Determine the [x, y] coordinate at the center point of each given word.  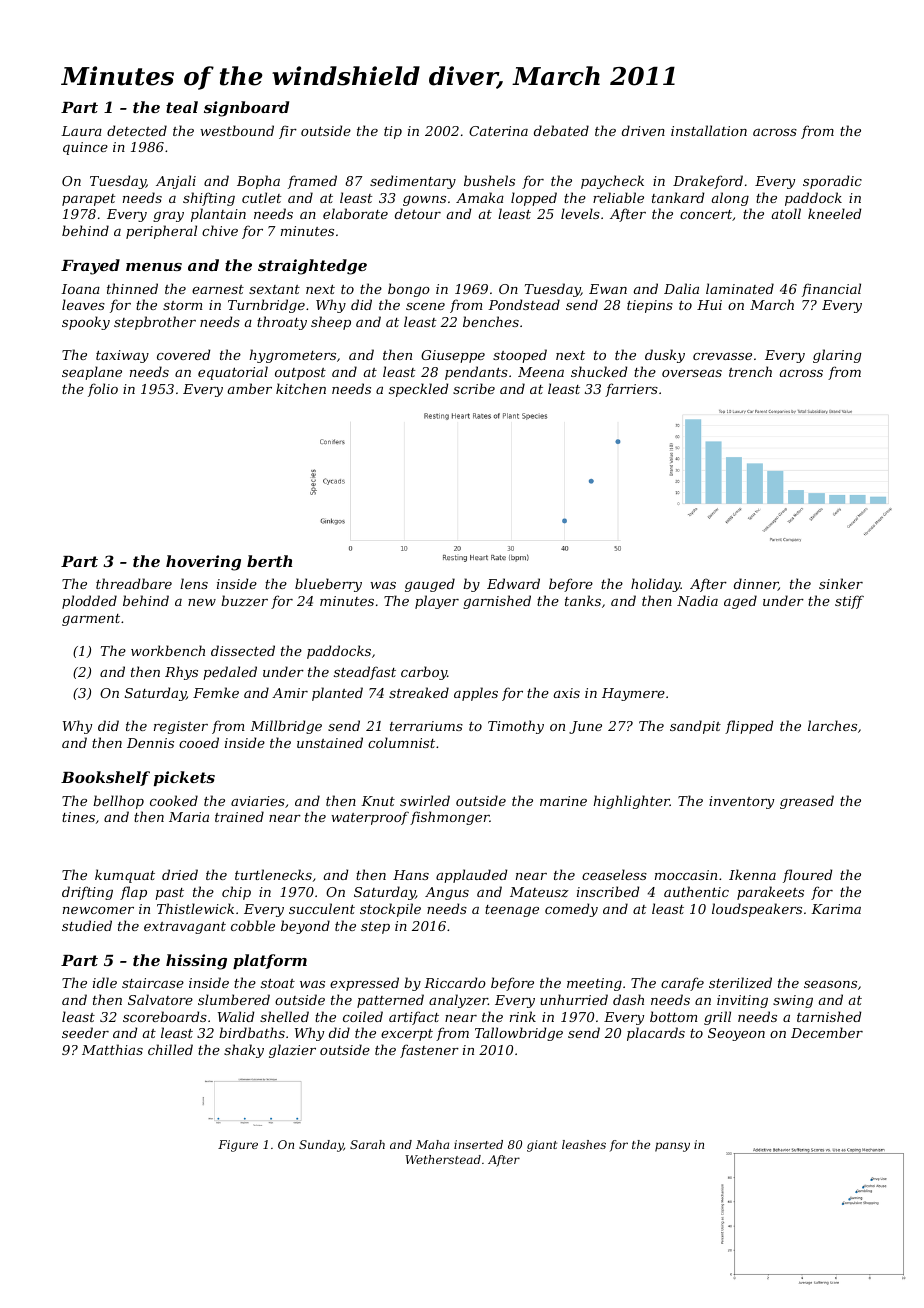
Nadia [697, 600]
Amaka [480, 197]
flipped [749, 727]
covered [183, 354]
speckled [418, 390]
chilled [170, 1049]
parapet [89, 200]
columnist [401, 742]
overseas [692, 373]
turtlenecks [273, 874]
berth [269, 561]
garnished [497, 602]
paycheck [612, 182]
